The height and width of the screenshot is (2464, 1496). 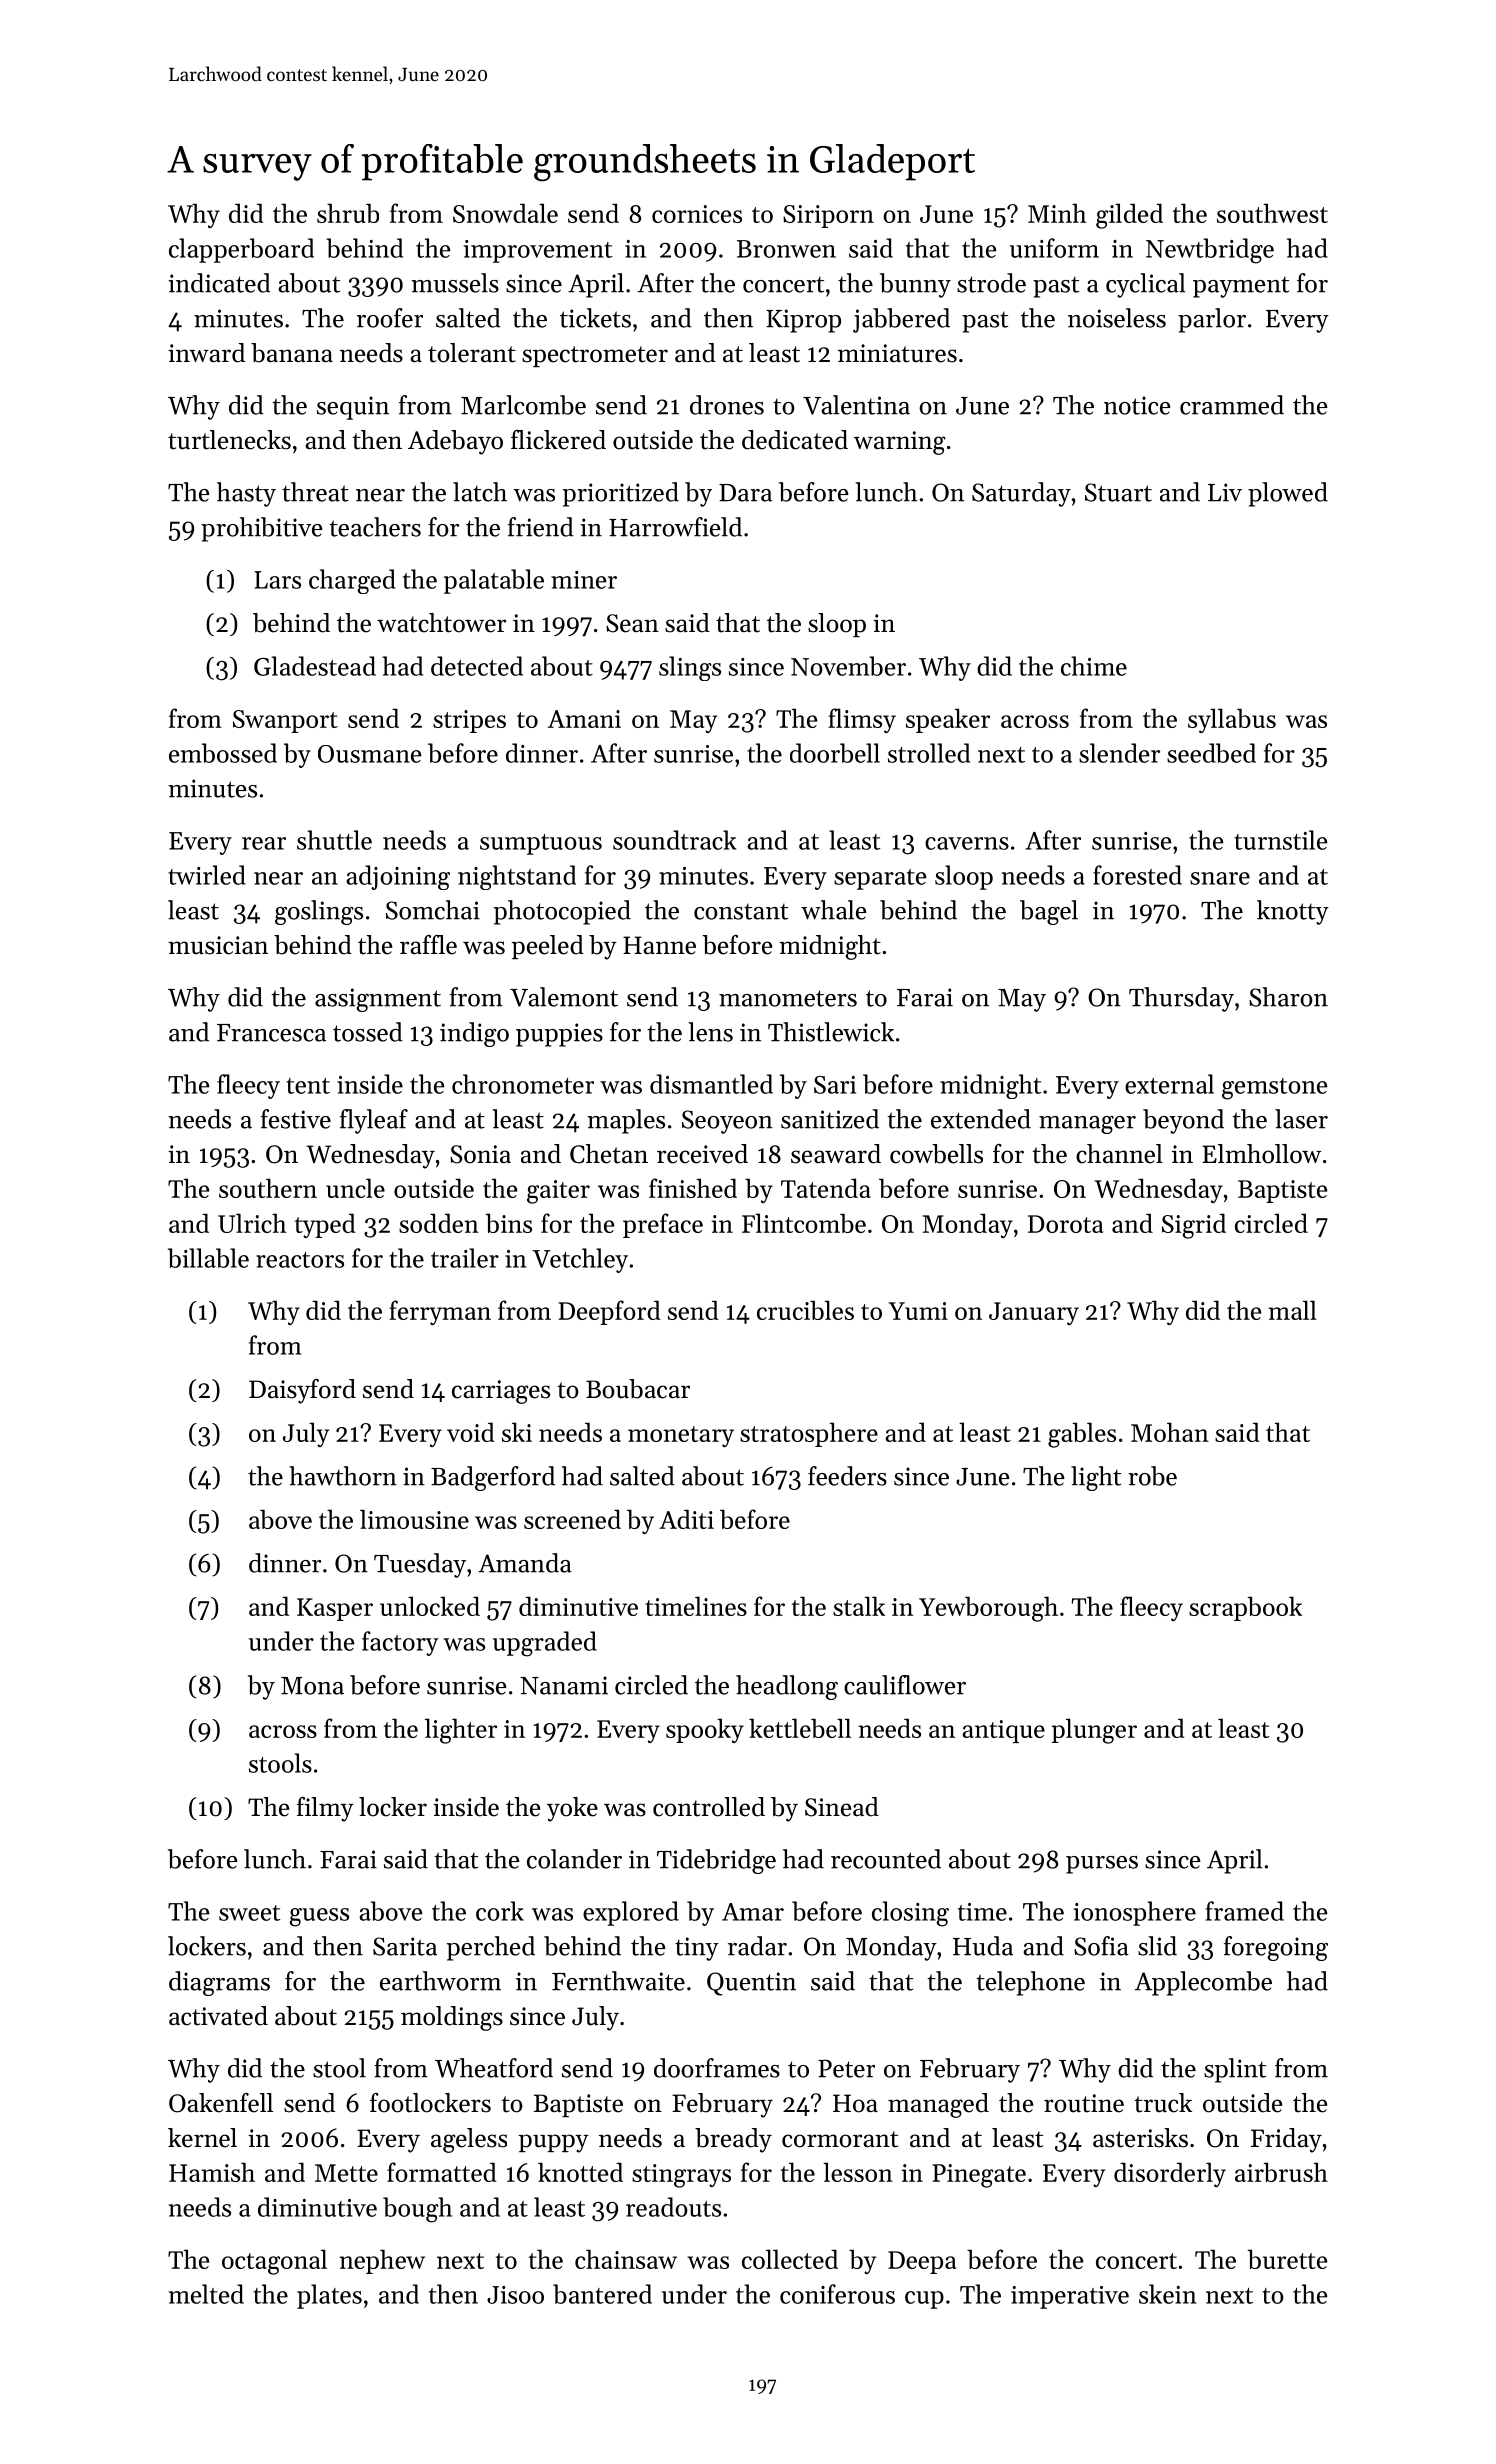 What do you see at coordinates (826, 1188) in the screenshot?
I see `Tatenda` at bounding box center [826, 1188].
